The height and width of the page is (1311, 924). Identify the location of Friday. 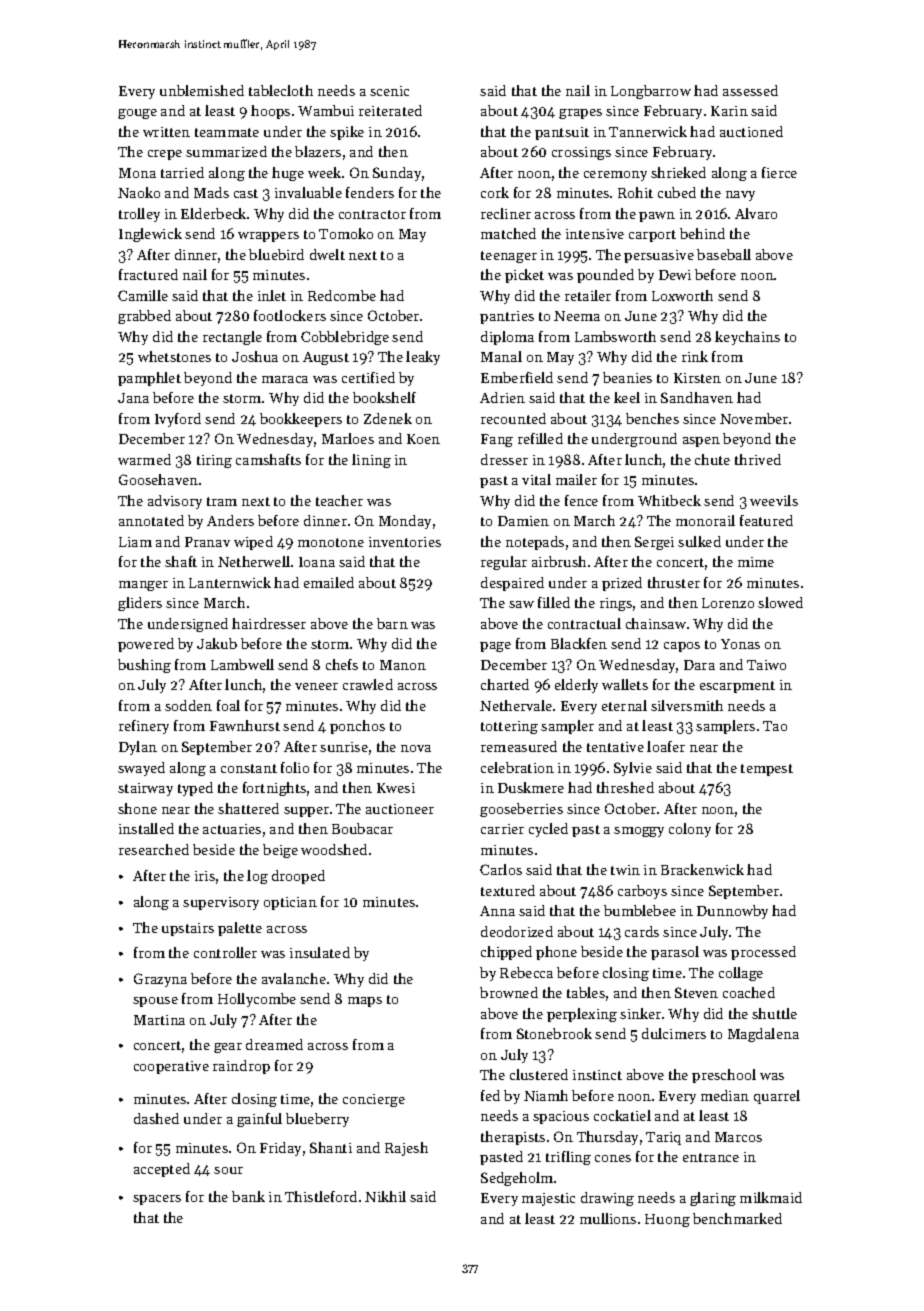
(280, 1149).
